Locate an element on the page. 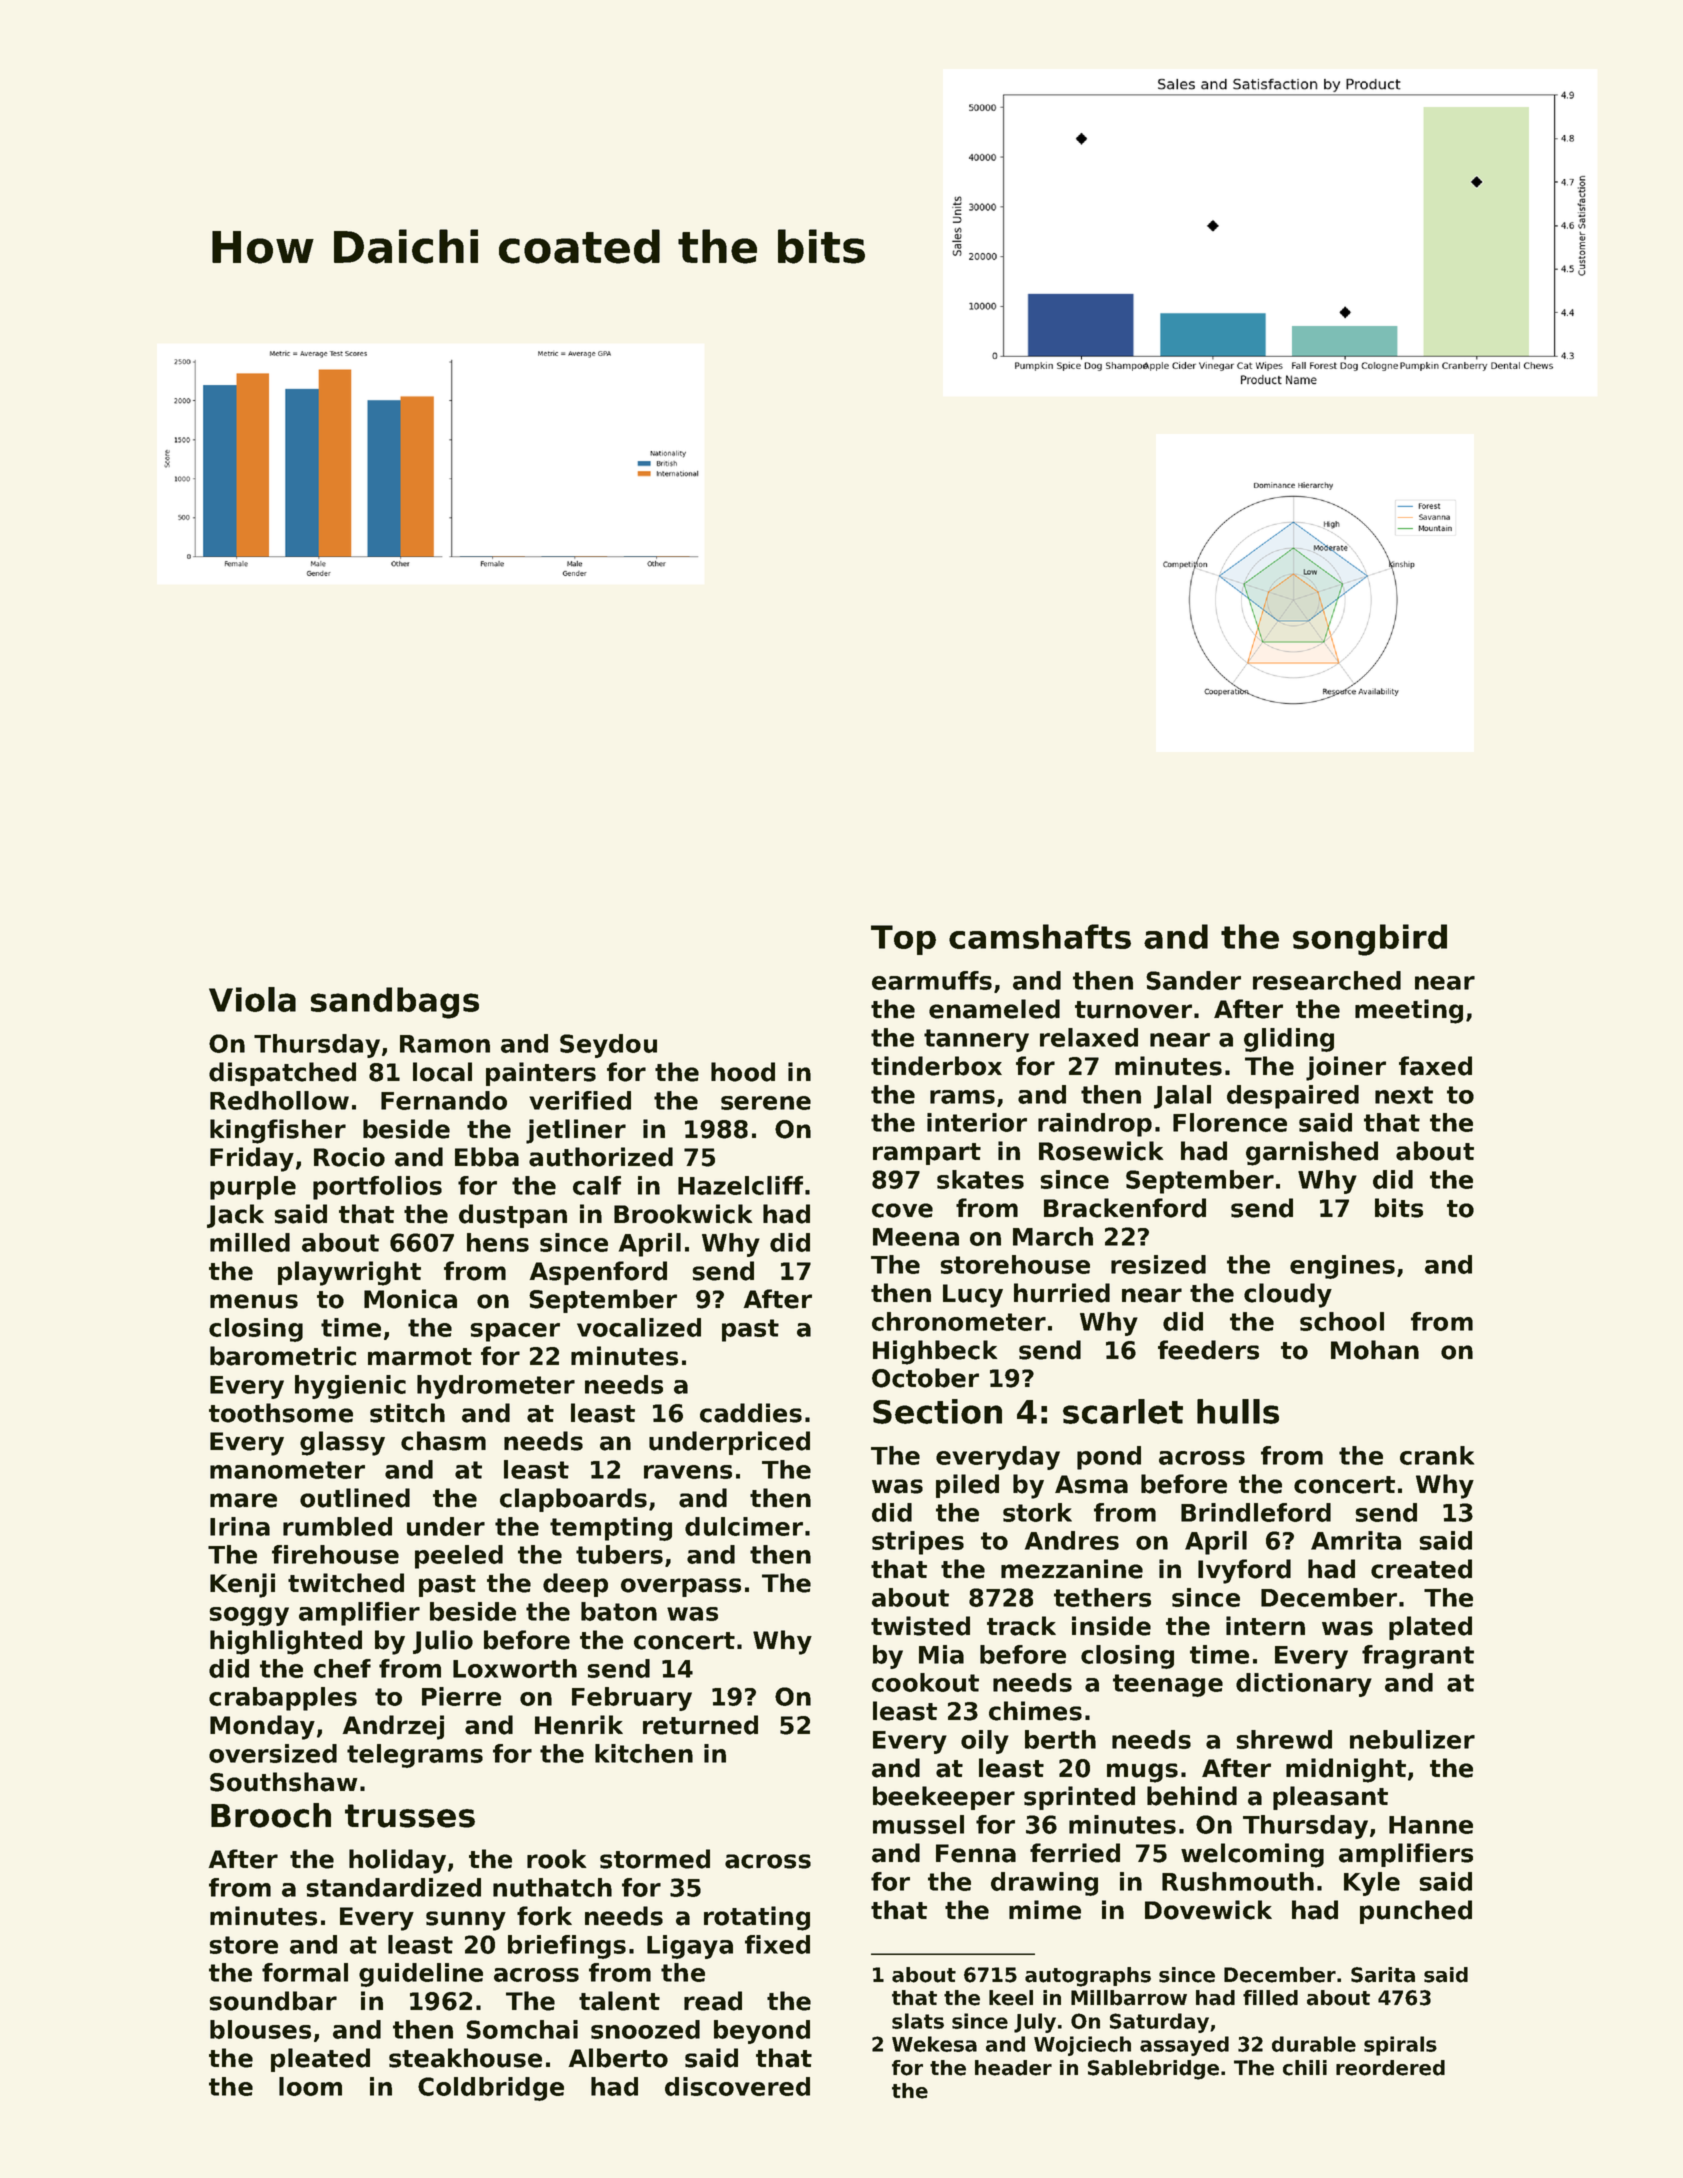  Viola is located at coordinates (252, 999).
